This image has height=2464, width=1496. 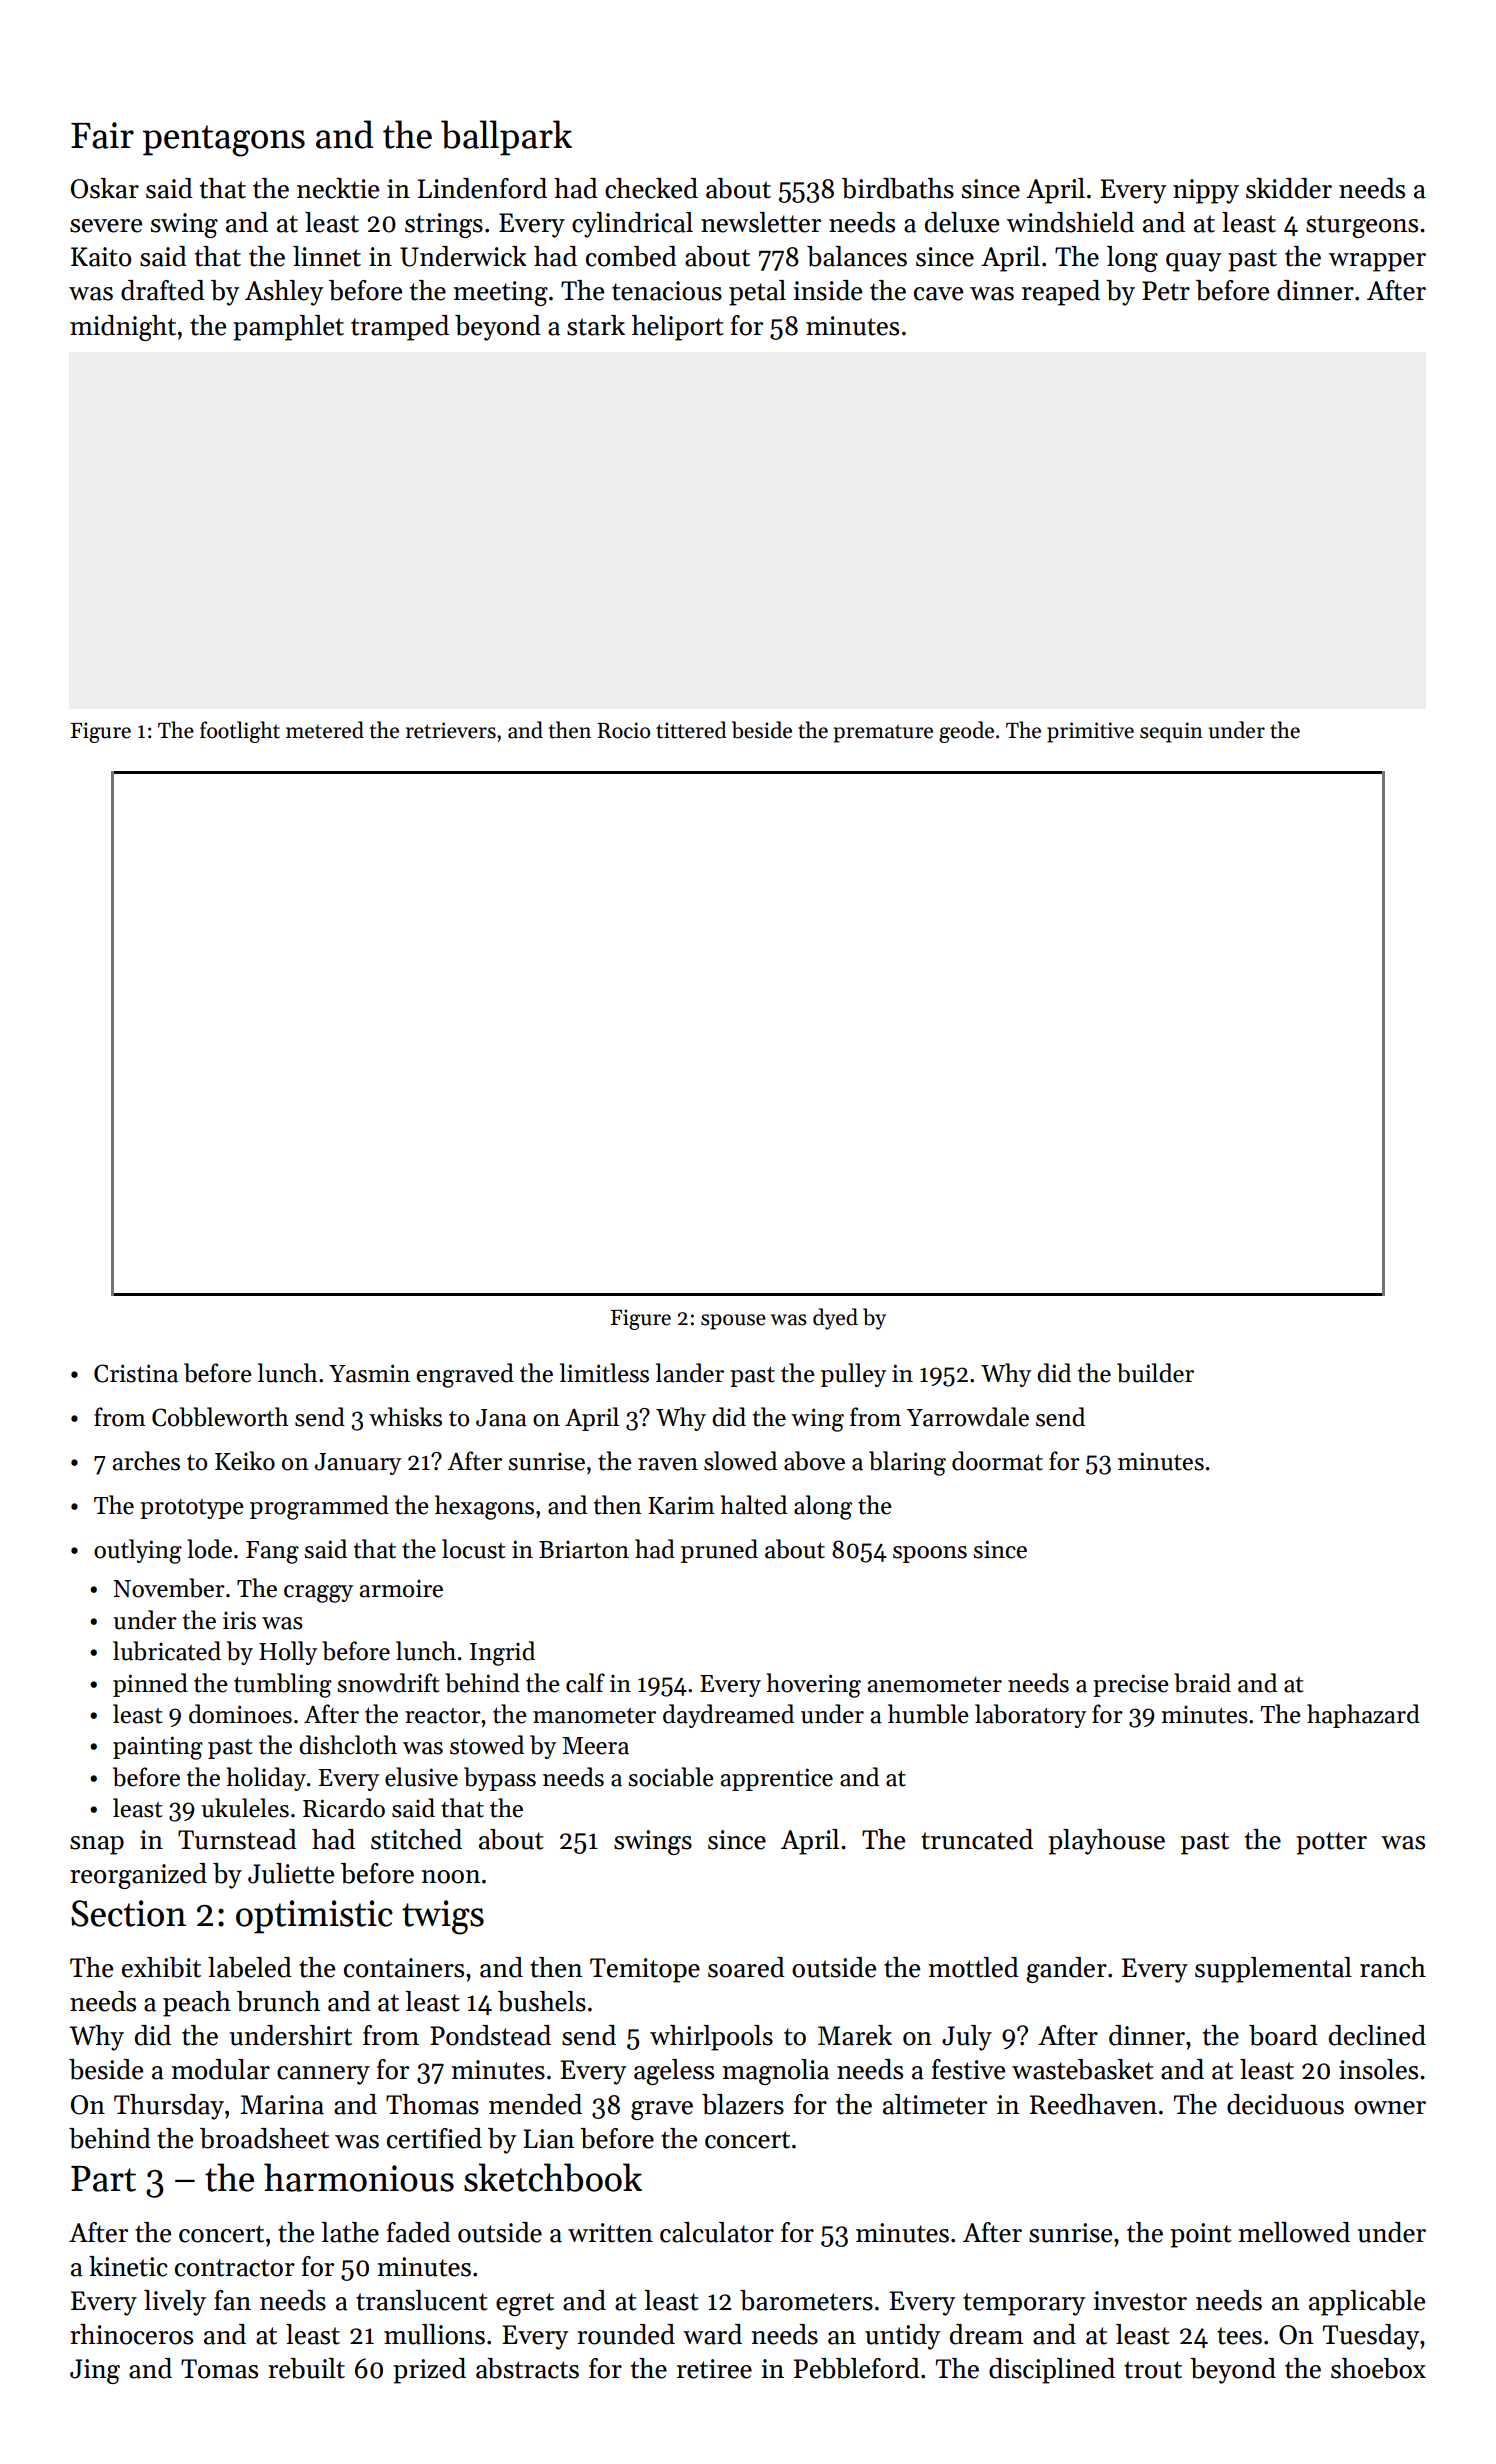 I want to click on bypass, so click(x=500, y=1779).
